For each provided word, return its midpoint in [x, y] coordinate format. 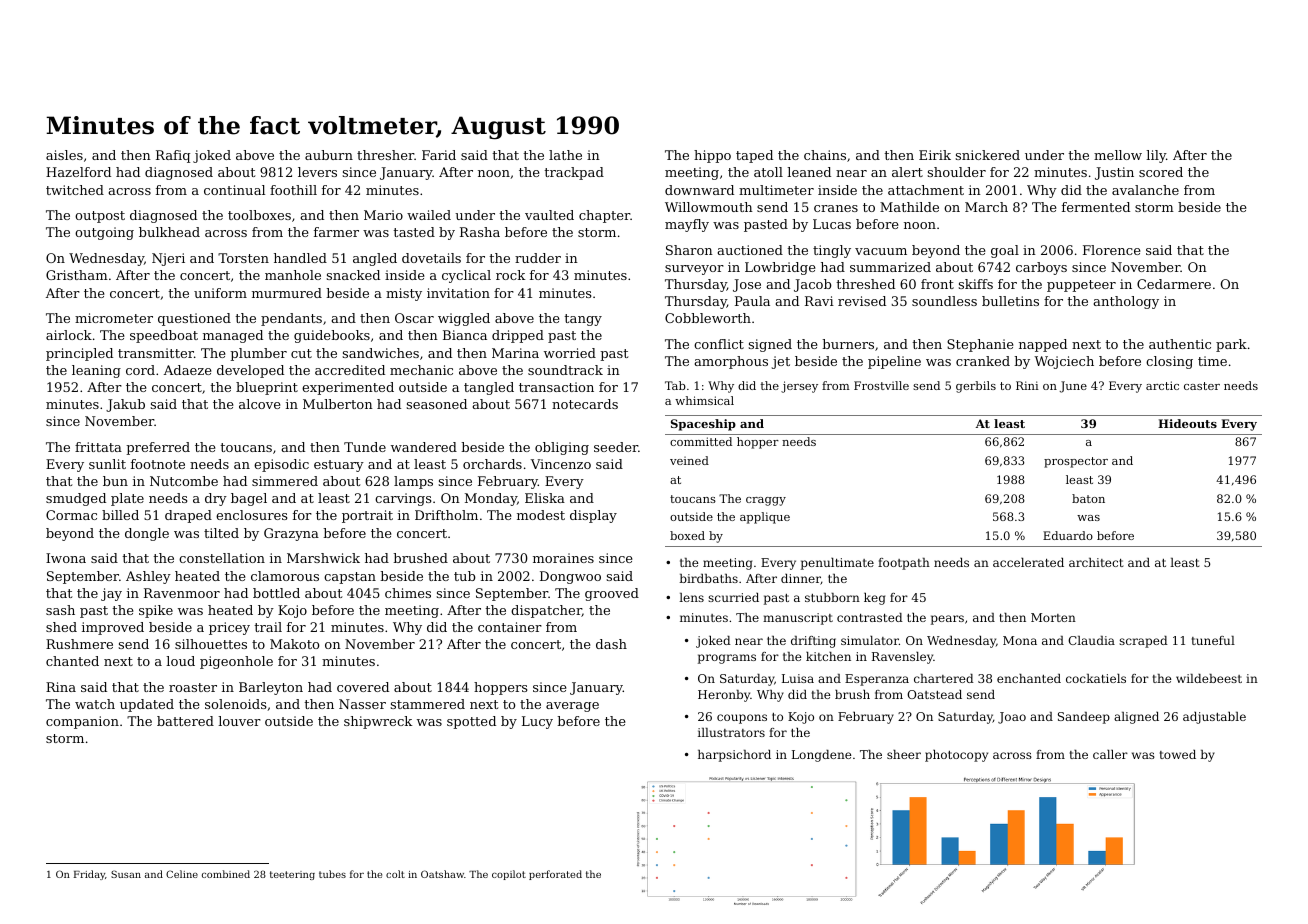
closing [1169, 362]
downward [699, 190]
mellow [1118, 155]
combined [226, 874]
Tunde [365, 447]
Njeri [168, 259]
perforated [555, 875]
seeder [616, 447]
